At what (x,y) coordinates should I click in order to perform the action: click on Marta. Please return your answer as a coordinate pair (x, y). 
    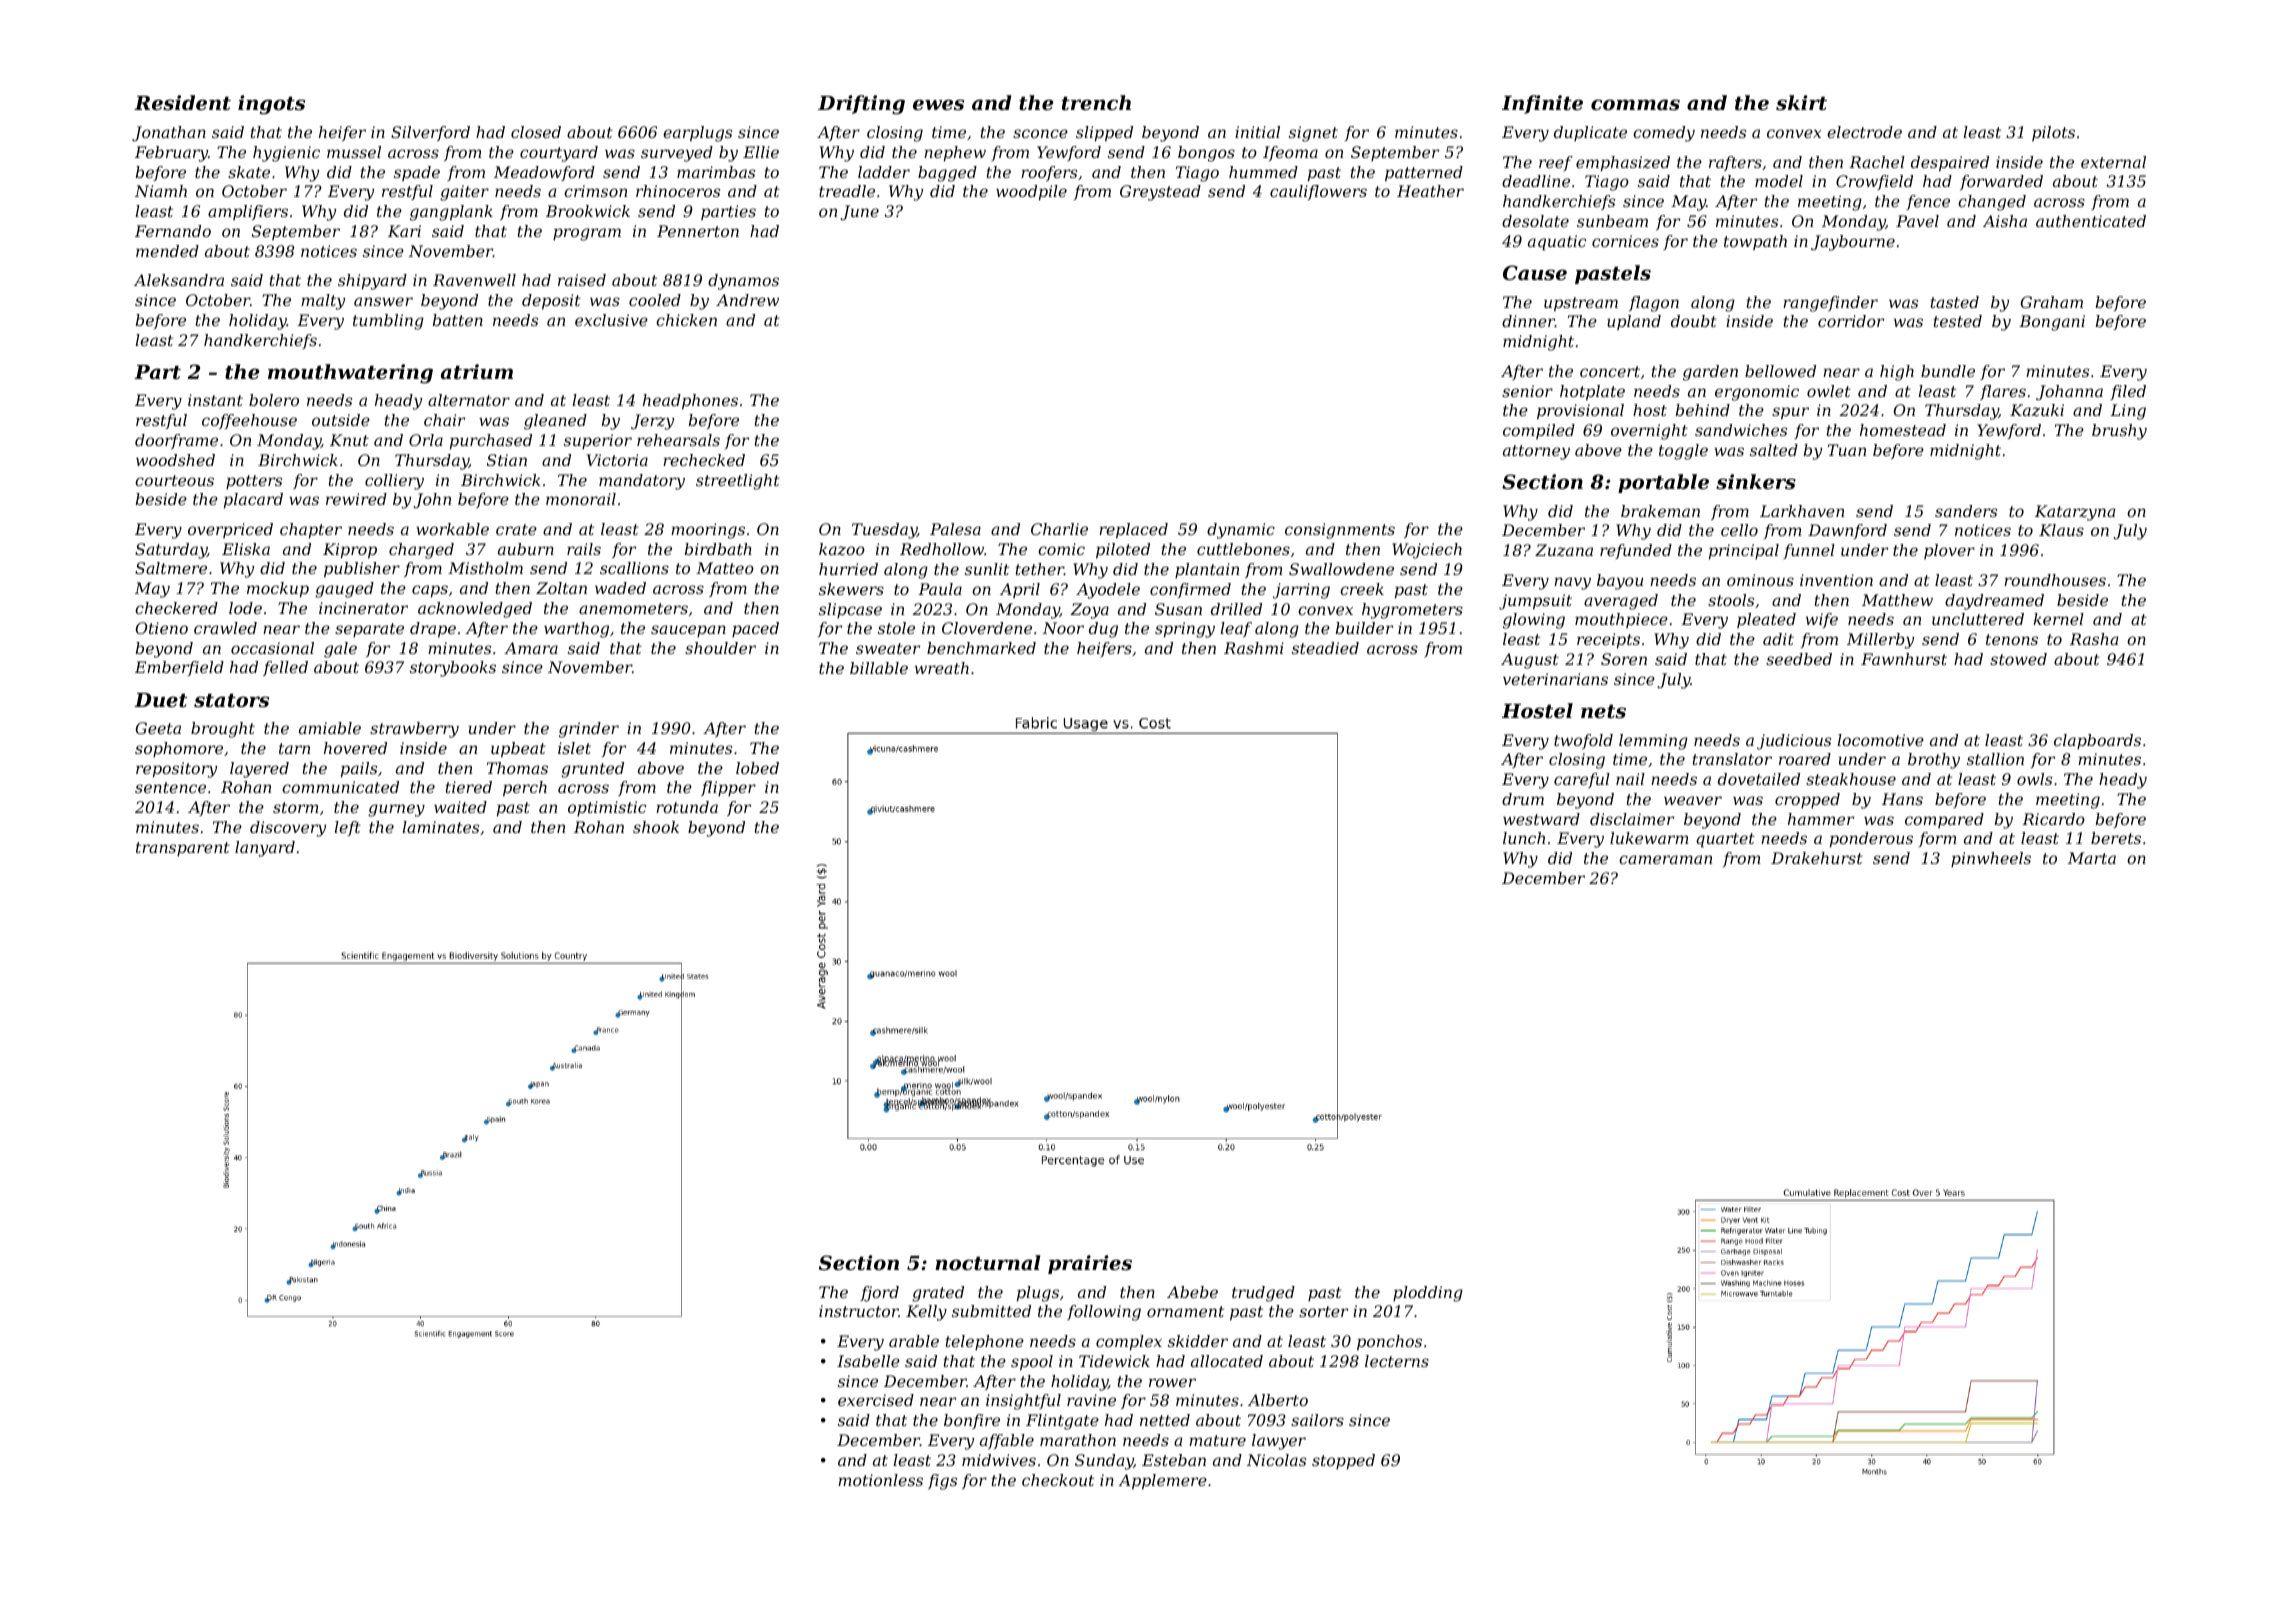
    Looking at the image, I should click on (2092, 858).
